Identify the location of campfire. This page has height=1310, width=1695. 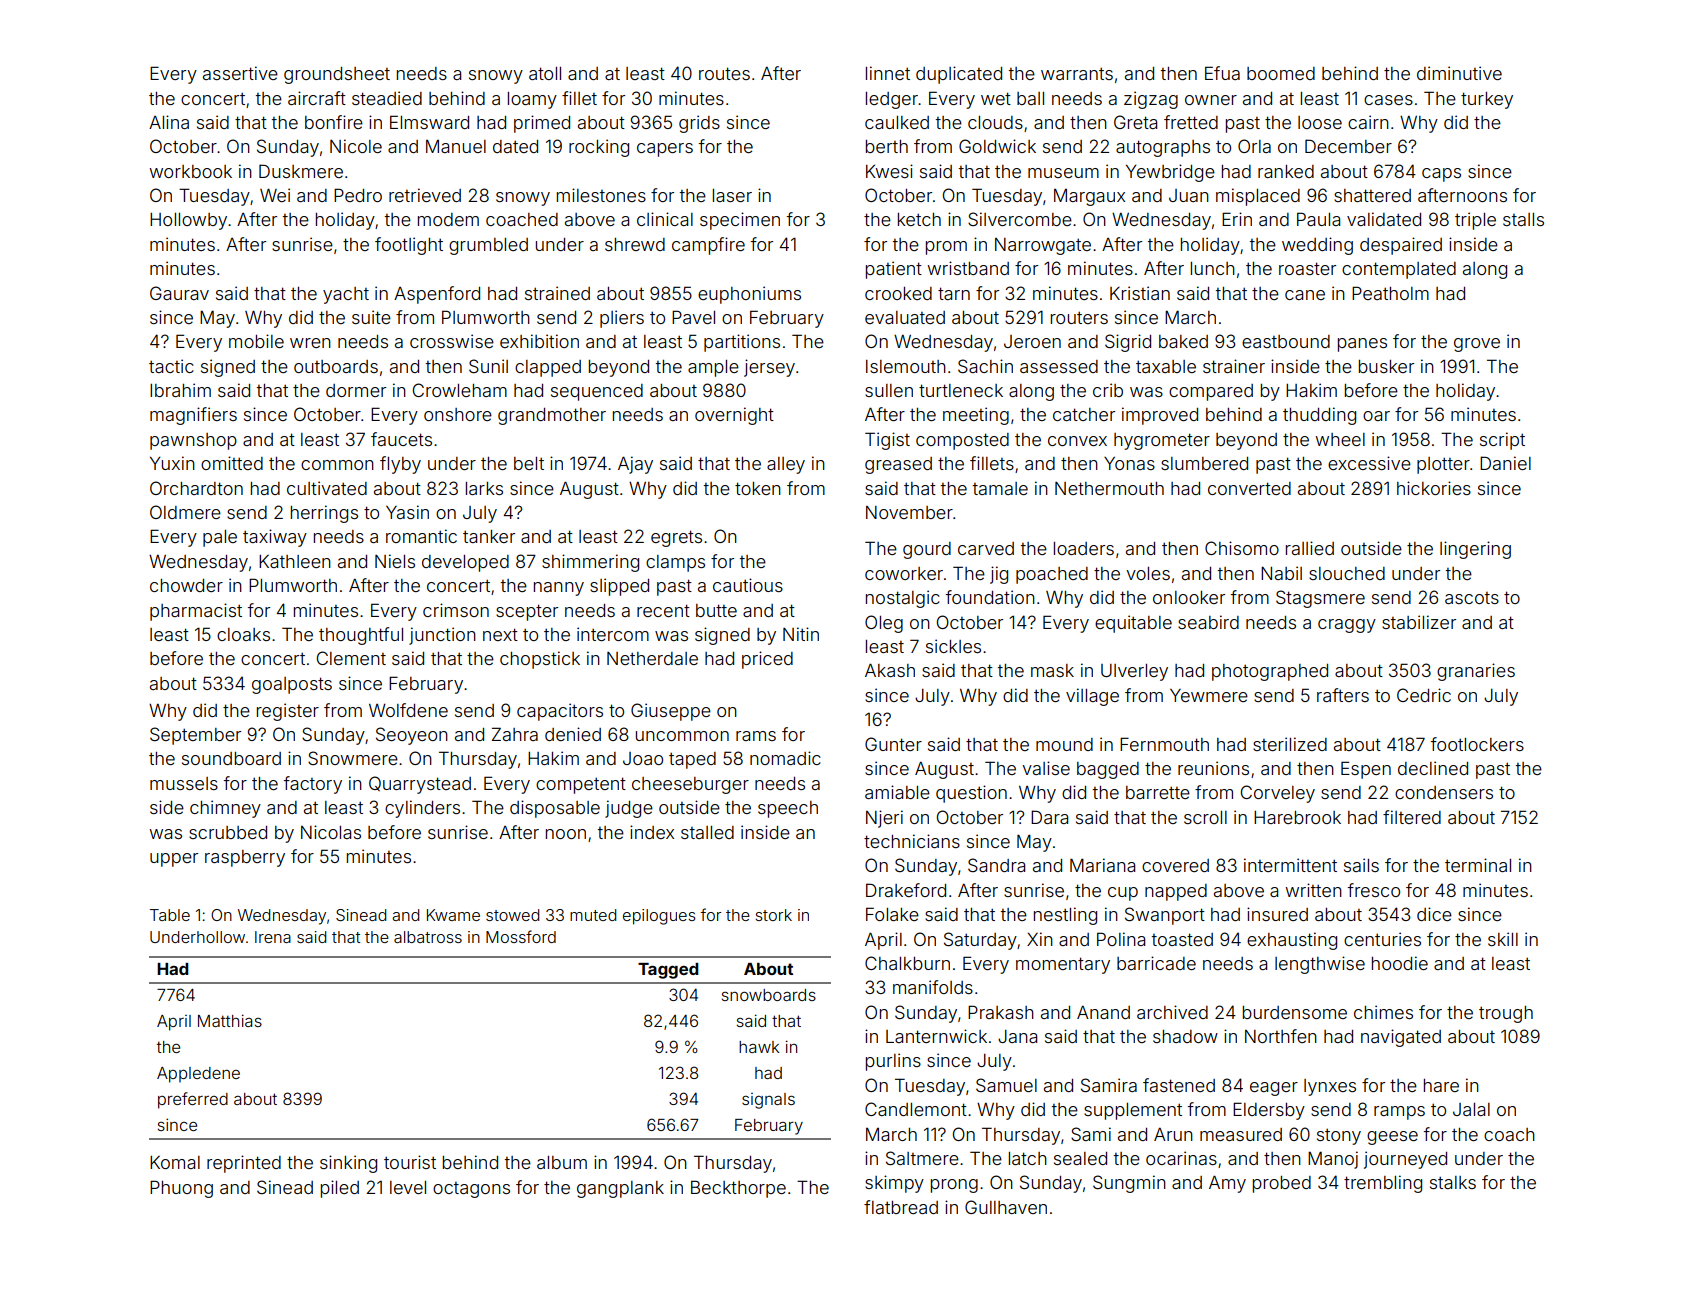
(708, 246).
